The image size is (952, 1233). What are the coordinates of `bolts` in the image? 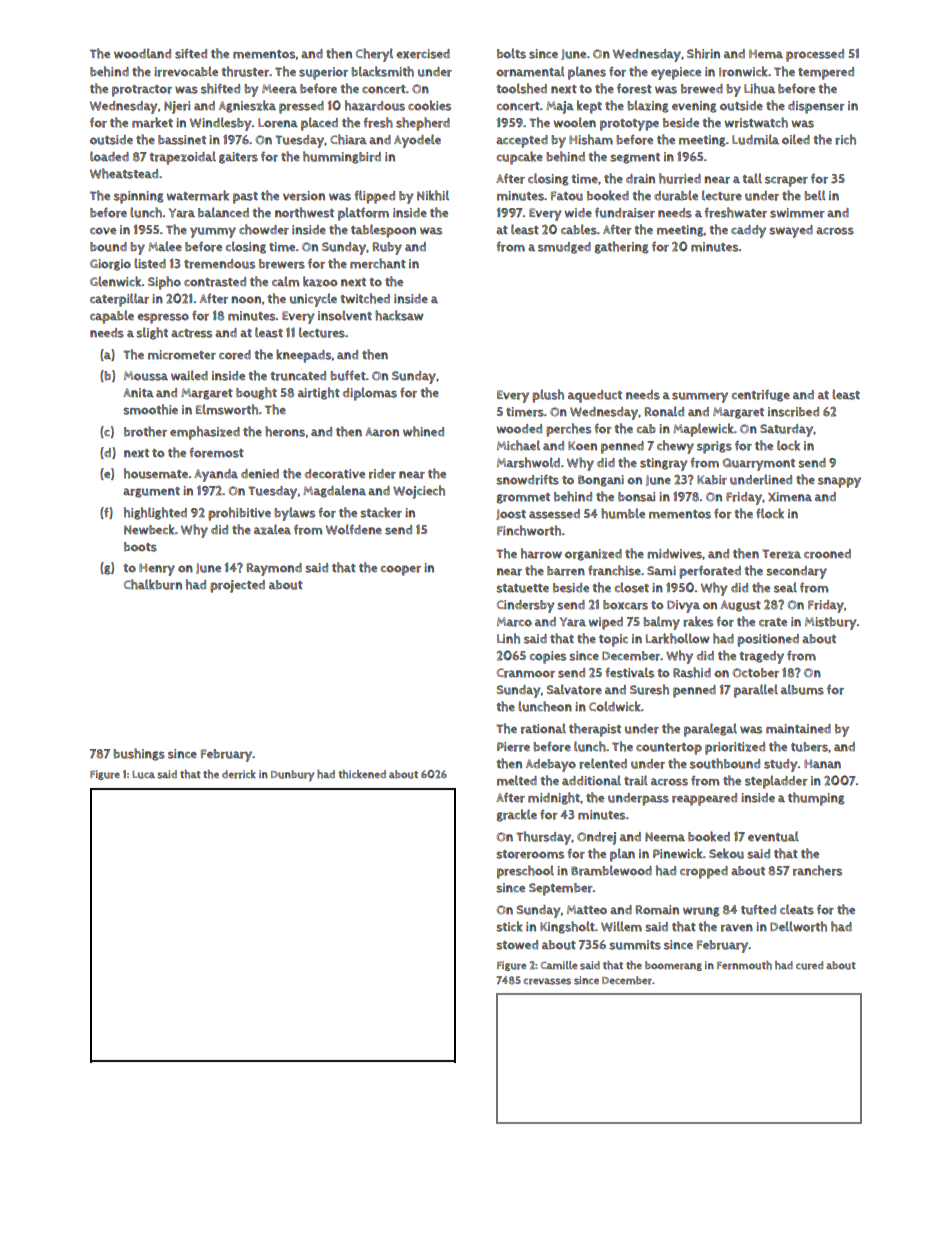 It's located at (511, 53).
